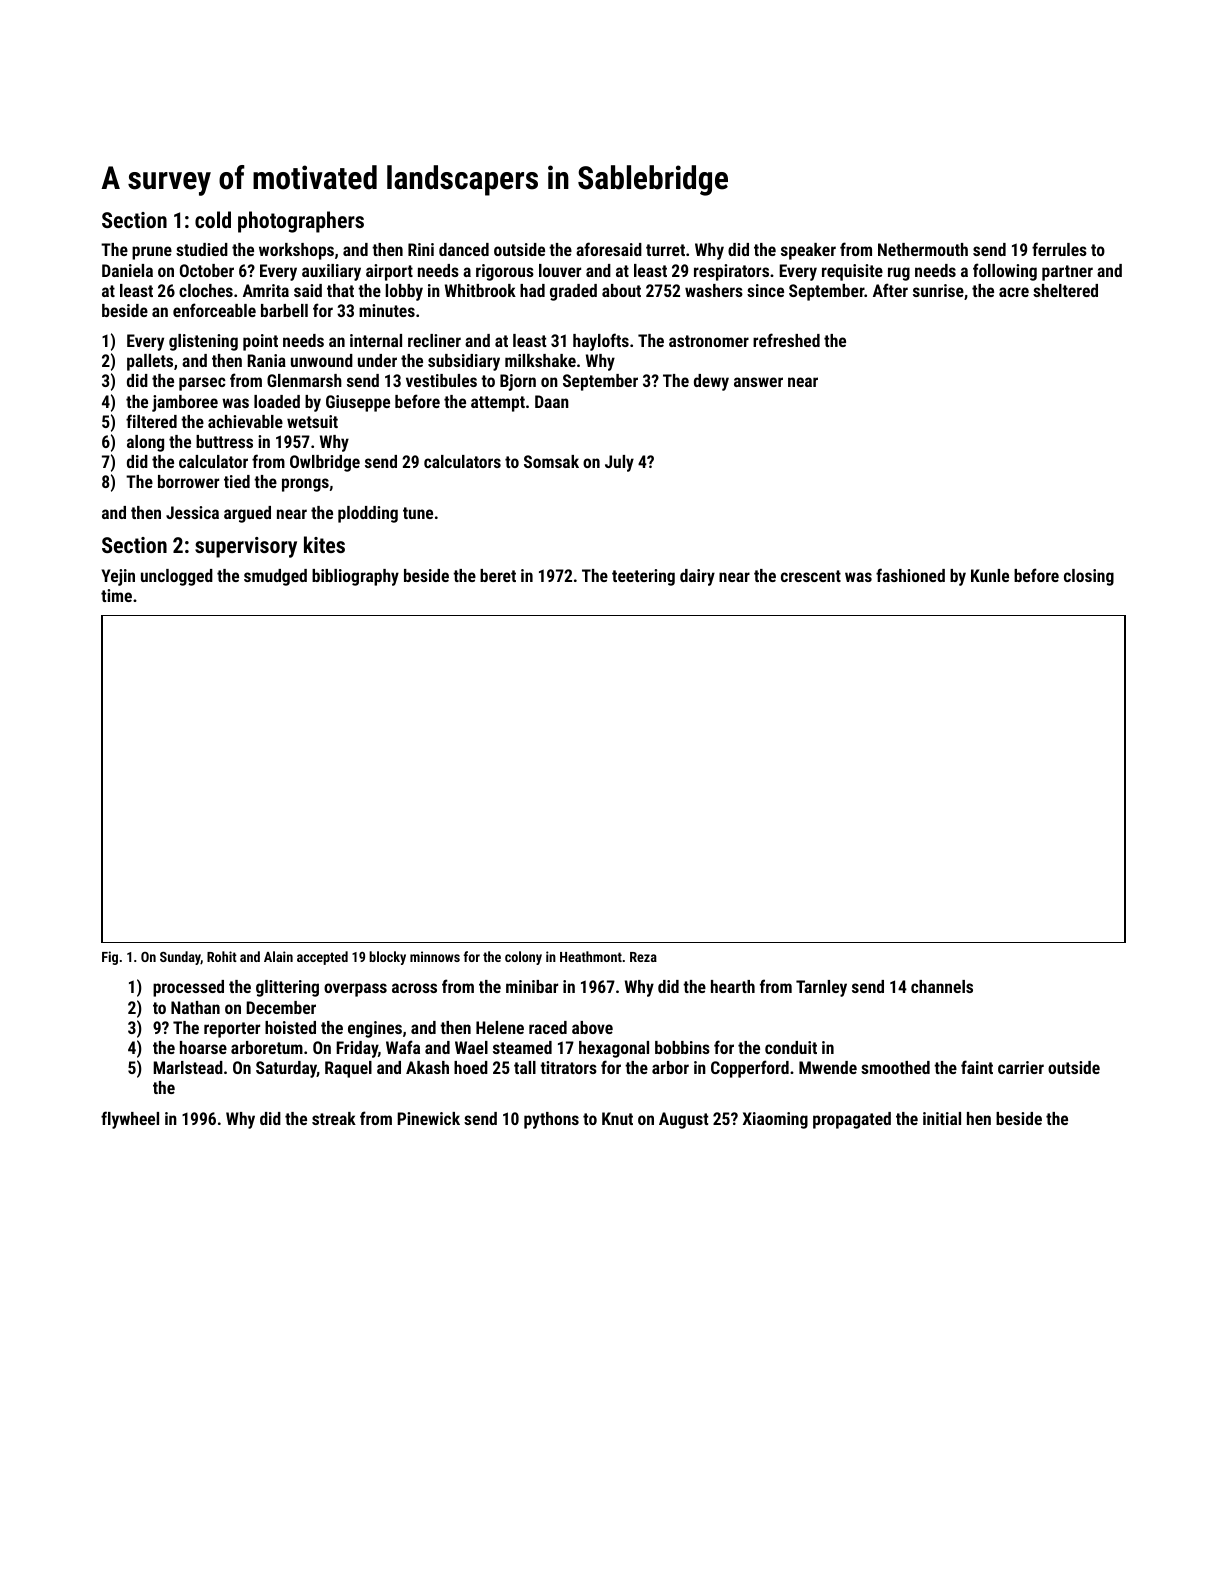 Image resolution: width=1227 pixels, height=1588 pixels. Describe the element at coordinates (750, 1069) in the image. I see `Copperford` at that location.
